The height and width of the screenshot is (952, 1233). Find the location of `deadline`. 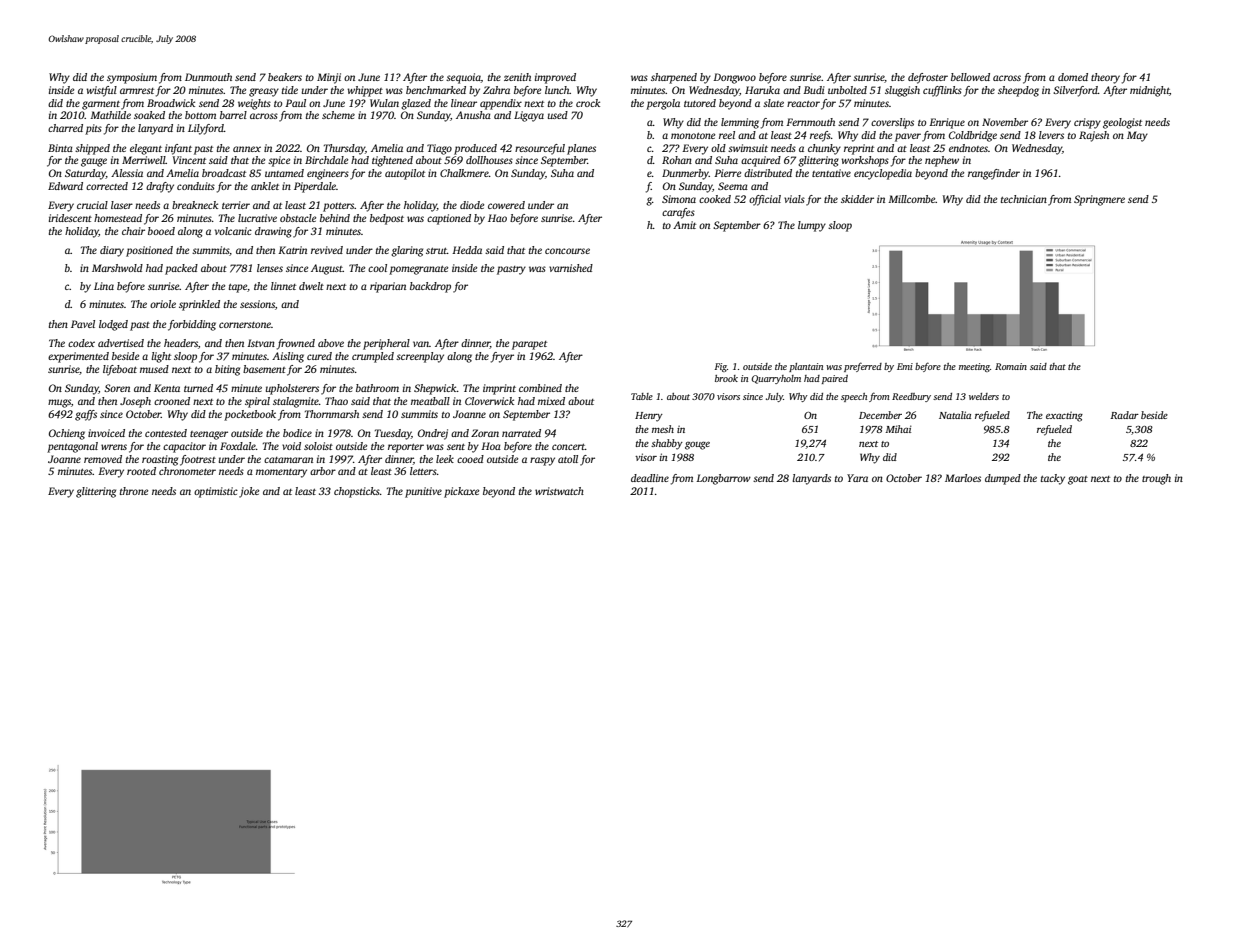

deadline is located at coordinates (650, 478).
